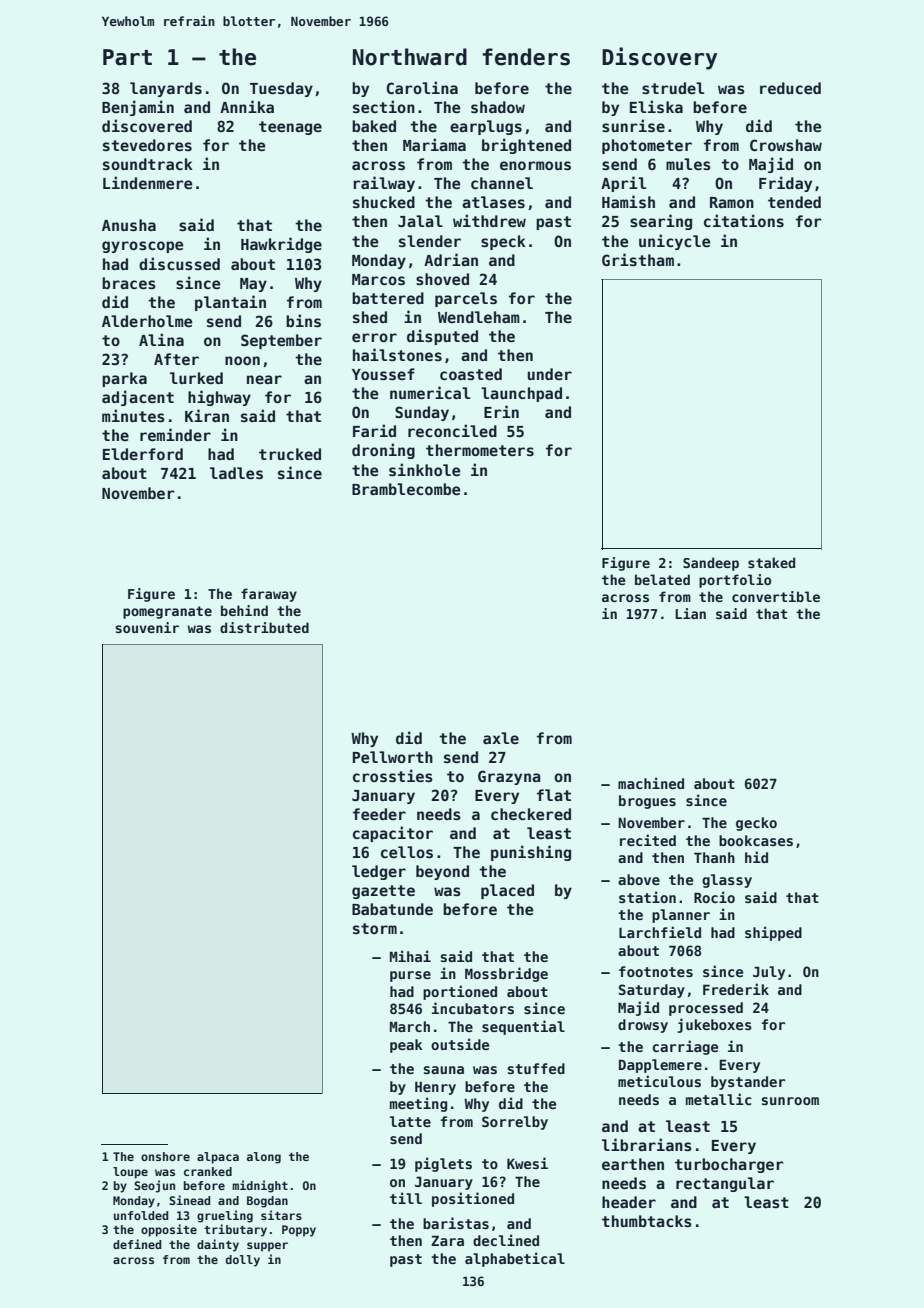  I want to click on Alina, so click(161, 339).
